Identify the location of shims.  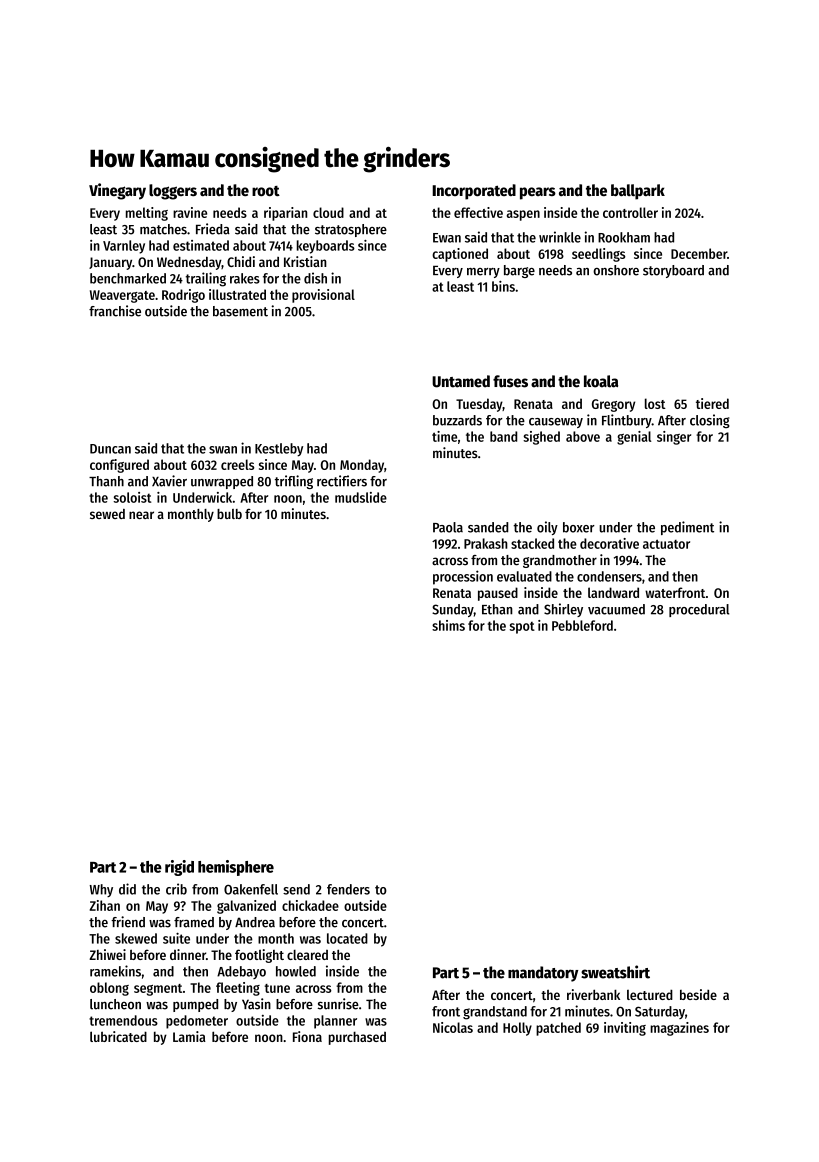
(448, 625).
